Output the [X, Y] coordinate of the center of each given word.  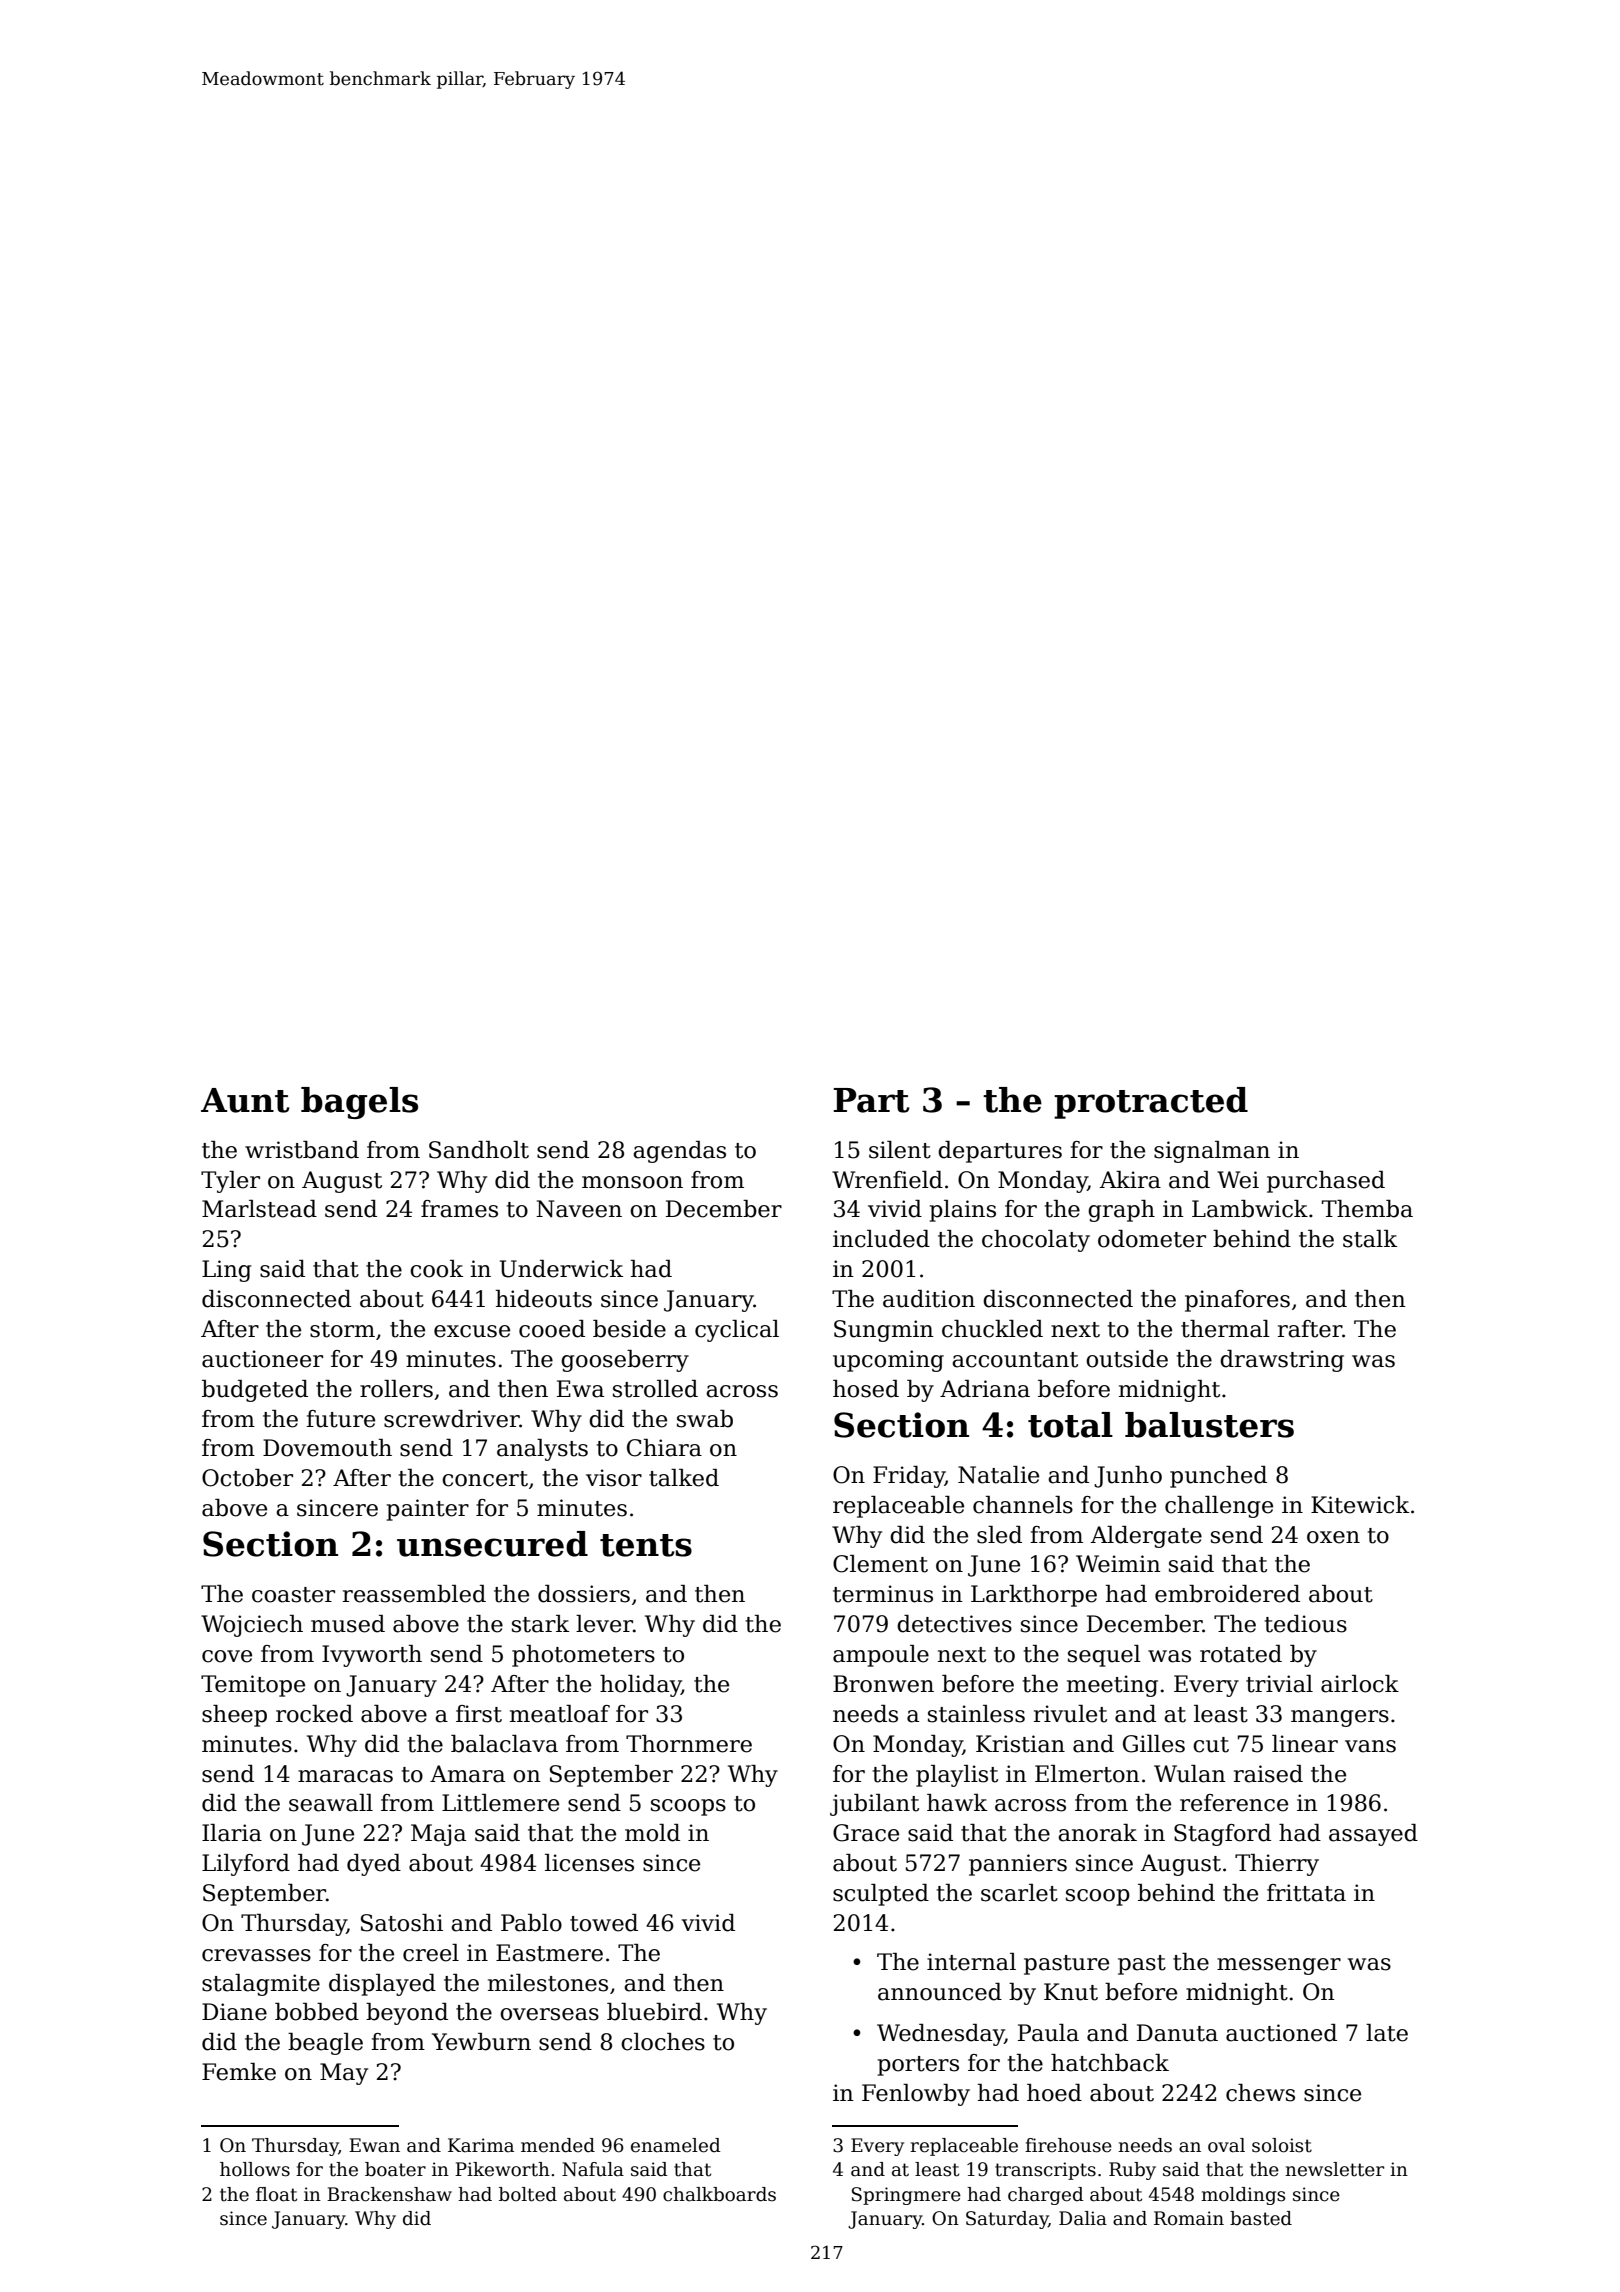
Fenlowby [916, 2095]
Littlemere [500, 1803]
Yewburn [481, 2042]
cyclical [737, 1331]
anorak [1097, 1833]
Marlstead [259, 1209]
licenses [589, 1863]
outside [1127, 1359]
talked [684, 1478]
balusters [1209, 1425]
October [247, 1478]
